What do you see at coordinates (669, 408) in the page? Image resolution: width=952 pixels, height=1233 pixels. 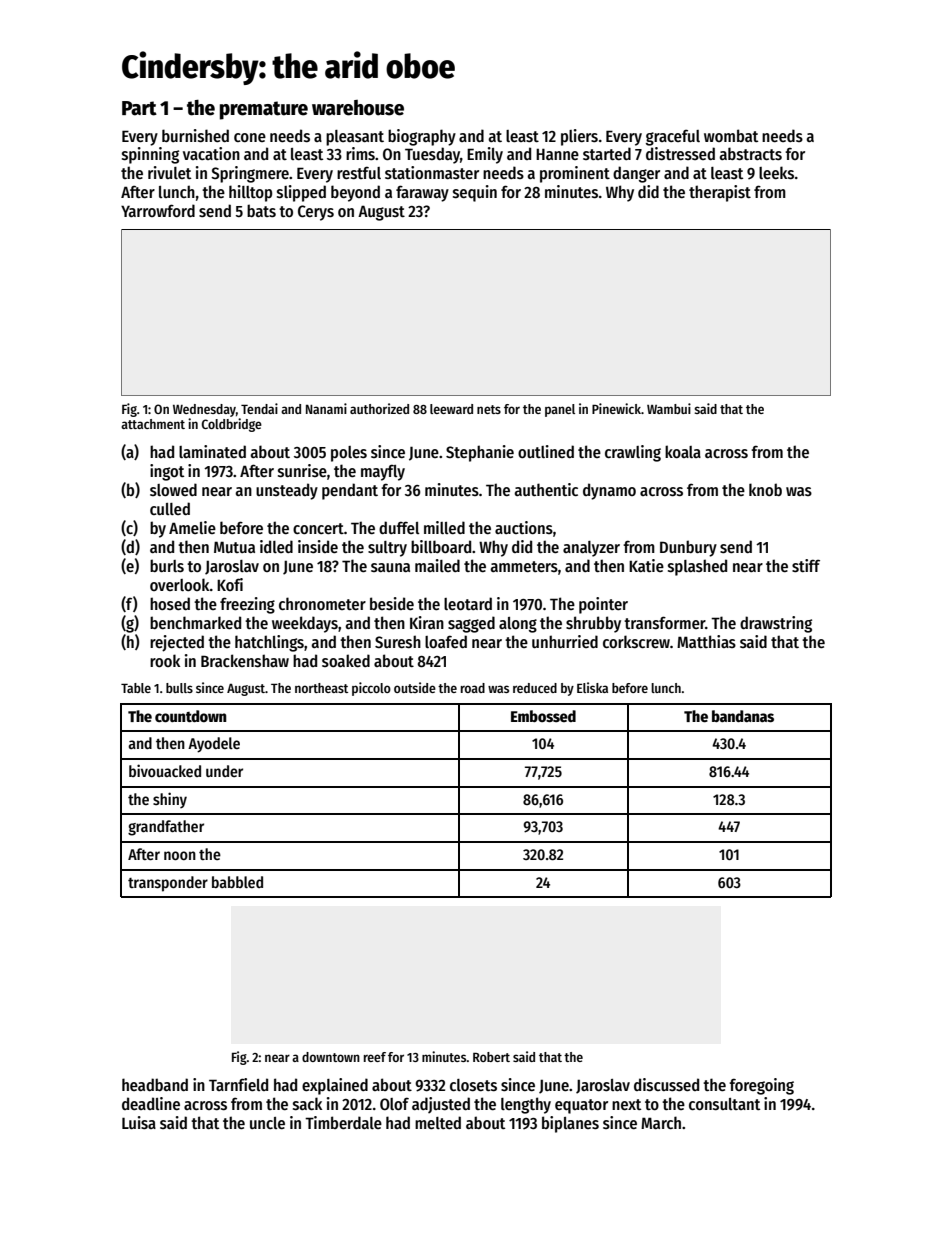 I see `Wambui` at bounding box center [669, 408].
